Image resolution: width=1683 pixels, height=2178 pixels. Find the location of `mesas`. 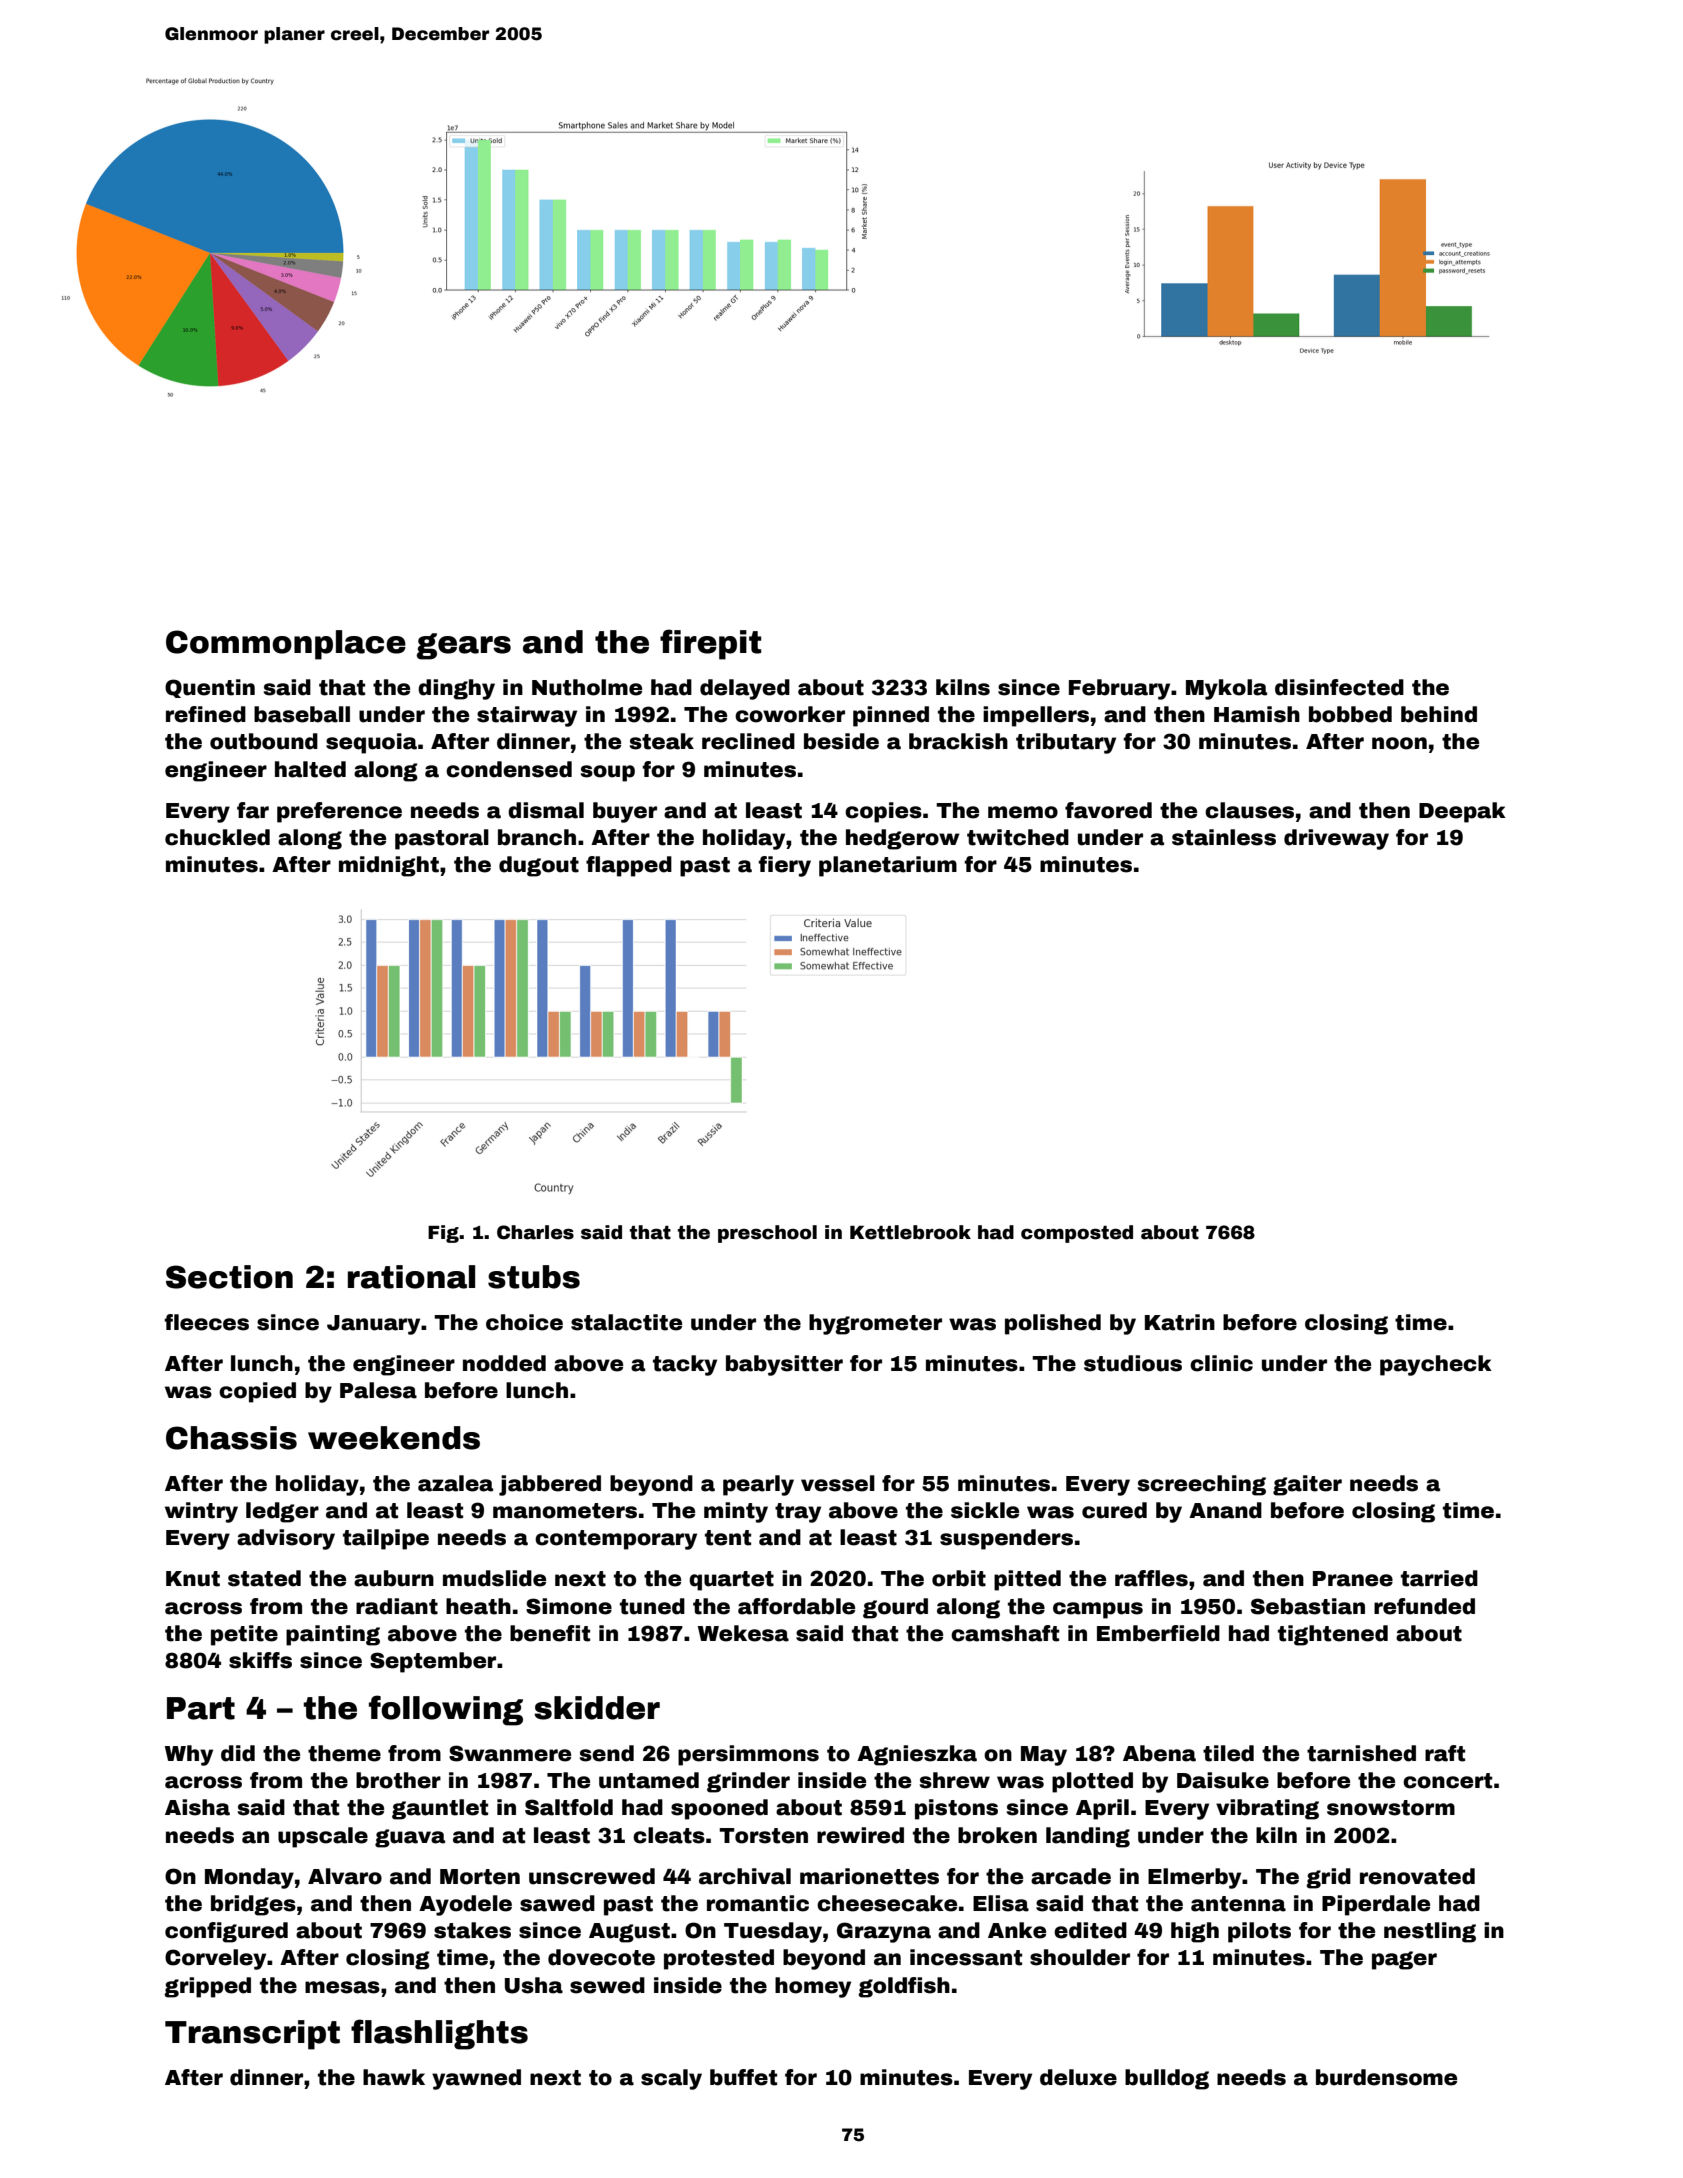

mesas is located at coordinates (342, 1987).
